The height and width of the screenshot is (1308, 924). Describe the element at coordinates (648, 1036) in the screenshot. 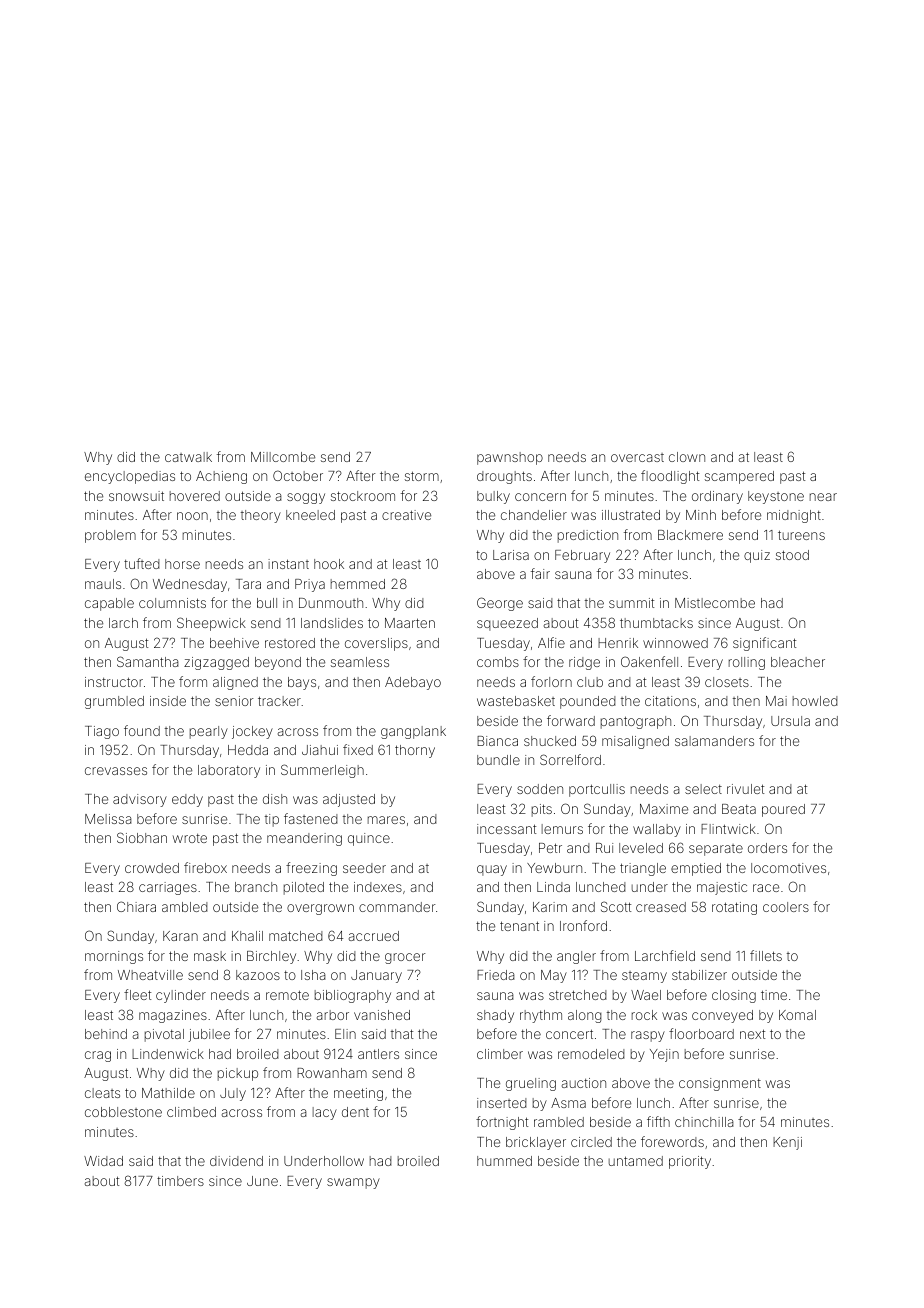

I see `raspy` at that location.
